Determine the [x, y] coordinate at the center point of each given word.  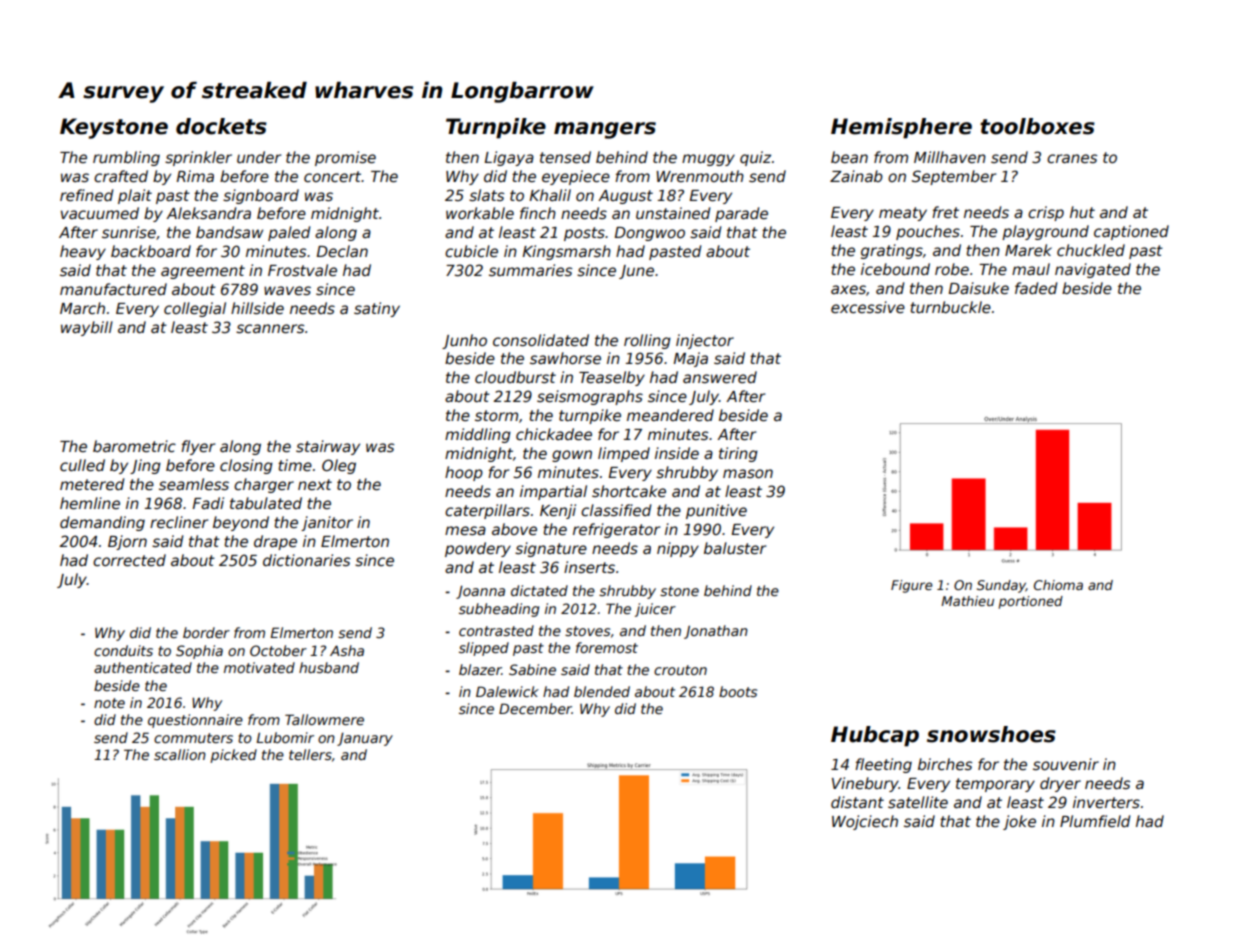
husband [329, 667]
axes [848, 289]
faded [1036, 288]
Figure [912, 586]
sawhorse [565, 358]
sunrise [129, 232]
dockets [221, 126]
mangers [605, 130]
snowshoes [991, 734]
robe [952, 269]
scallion [180, 754]
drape [275, 542]
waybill [87, 328]
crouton [680, 670]
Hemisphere [901, 128]
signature [551, 549]
